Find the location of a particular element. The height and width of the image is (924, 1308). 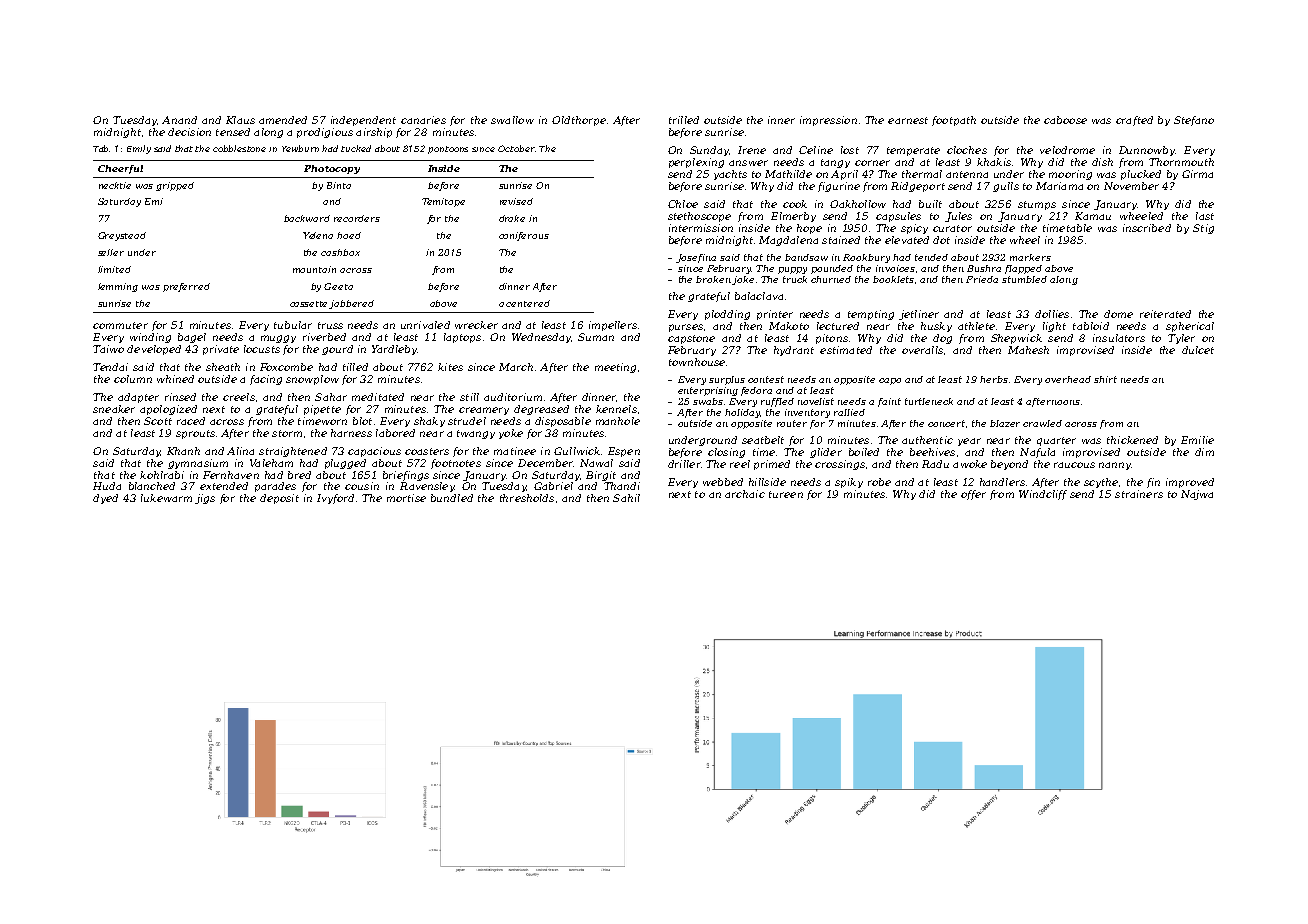

crafted is located at coordinates (1134, 121).
